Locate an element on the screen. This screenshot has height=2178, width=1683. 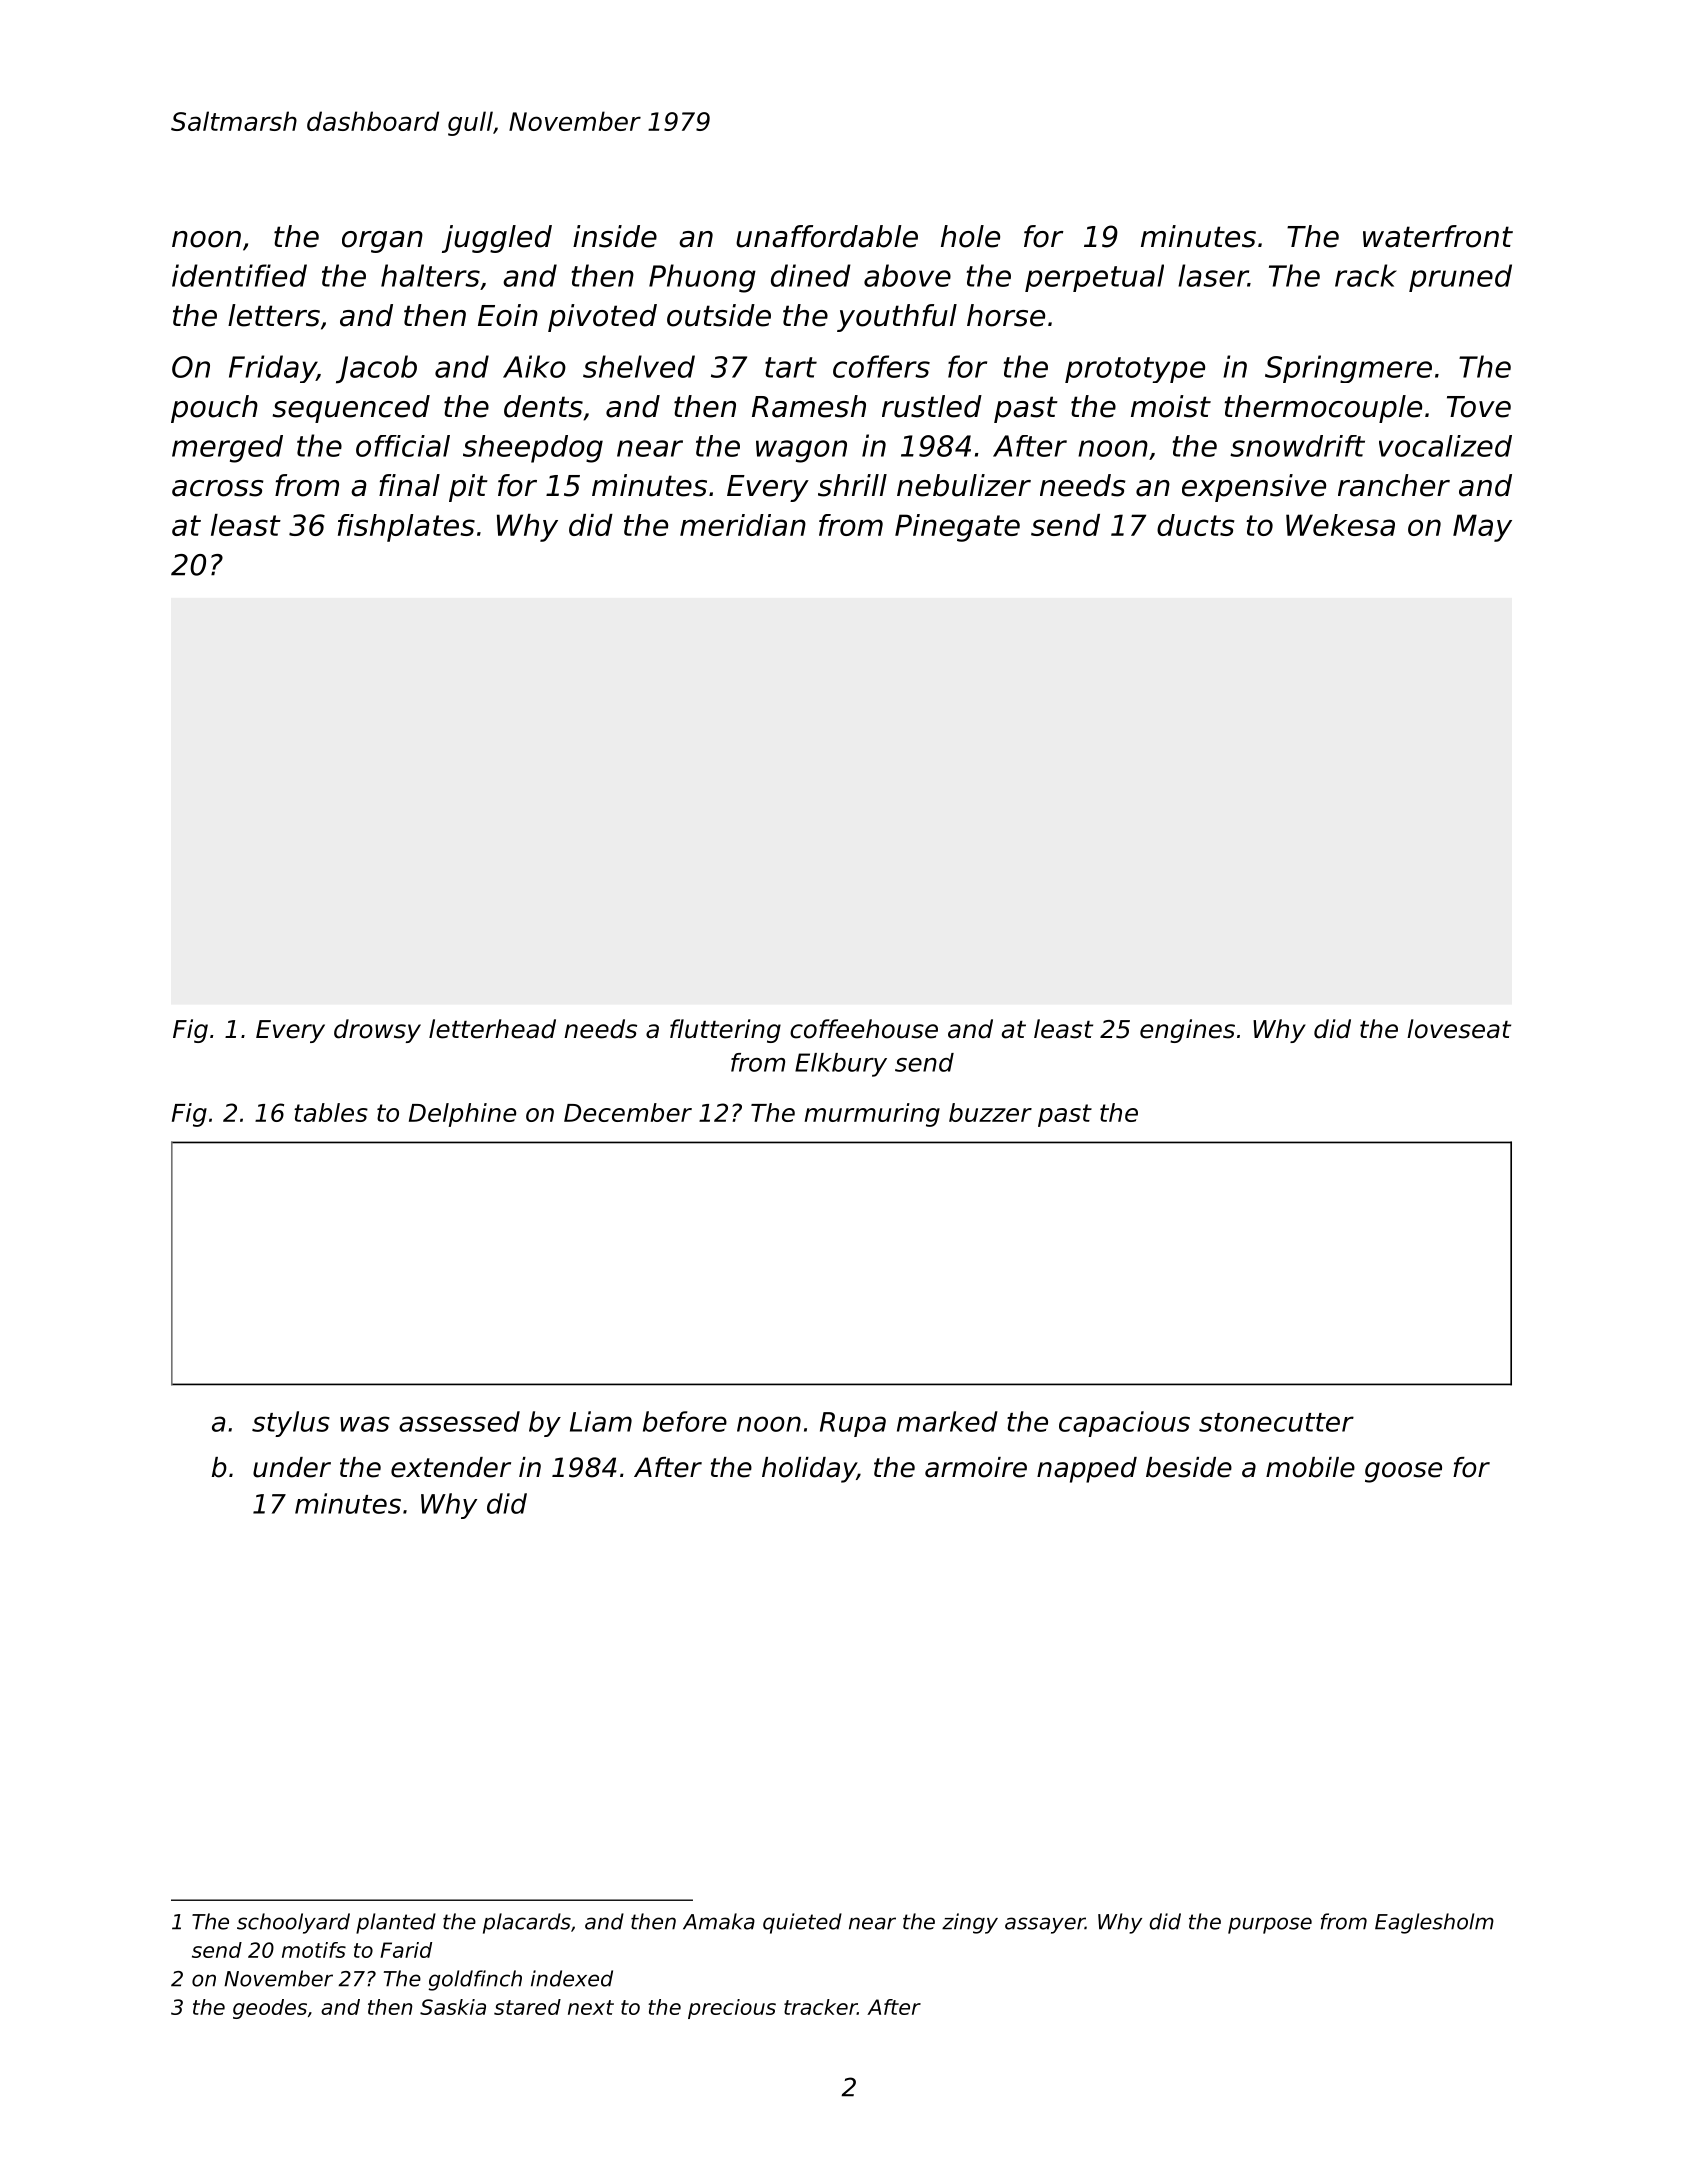
schoolyard is located at coordinates (293, 1923).
